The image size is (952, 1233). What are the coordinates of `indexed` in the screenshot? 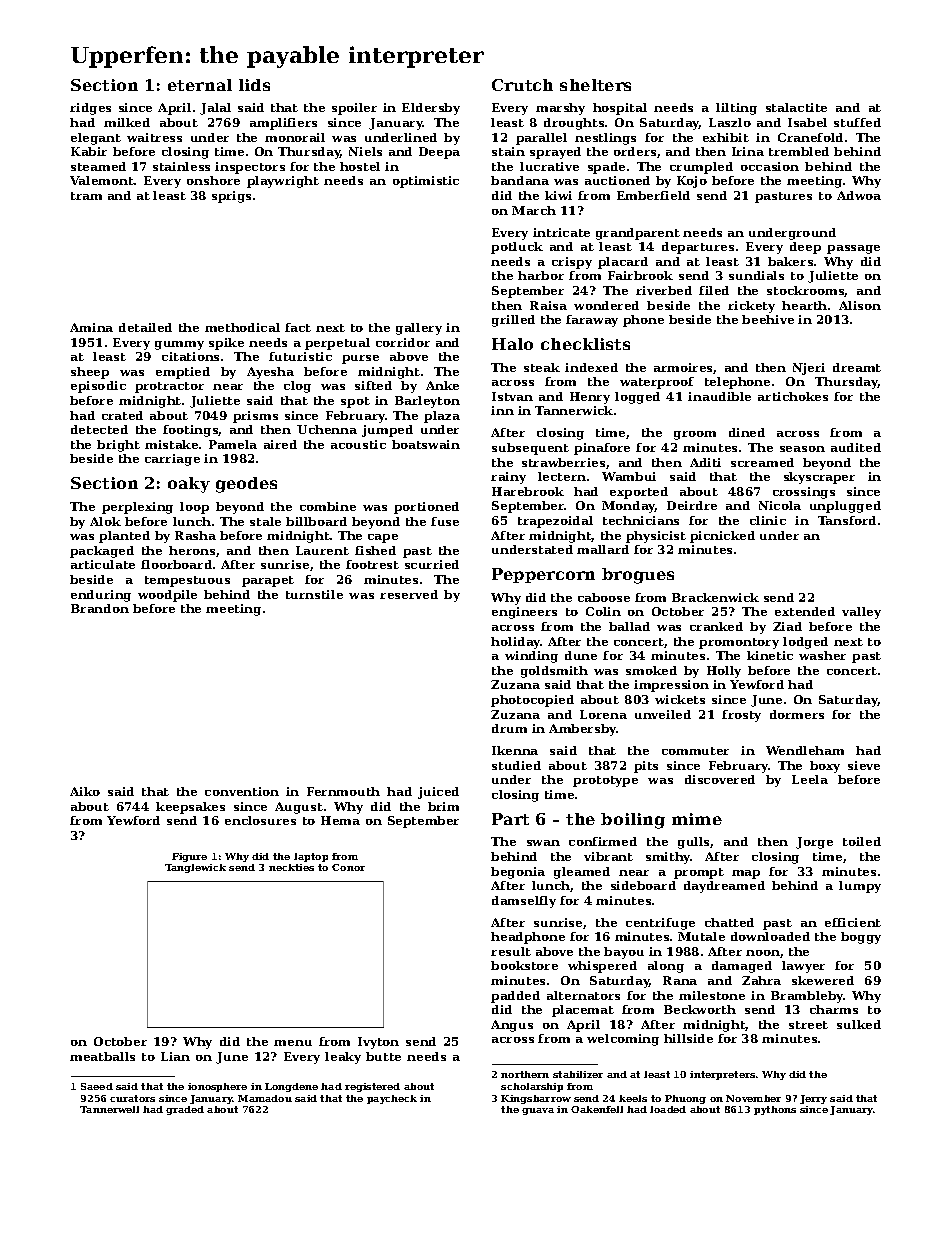 It's located at (591, 367).
